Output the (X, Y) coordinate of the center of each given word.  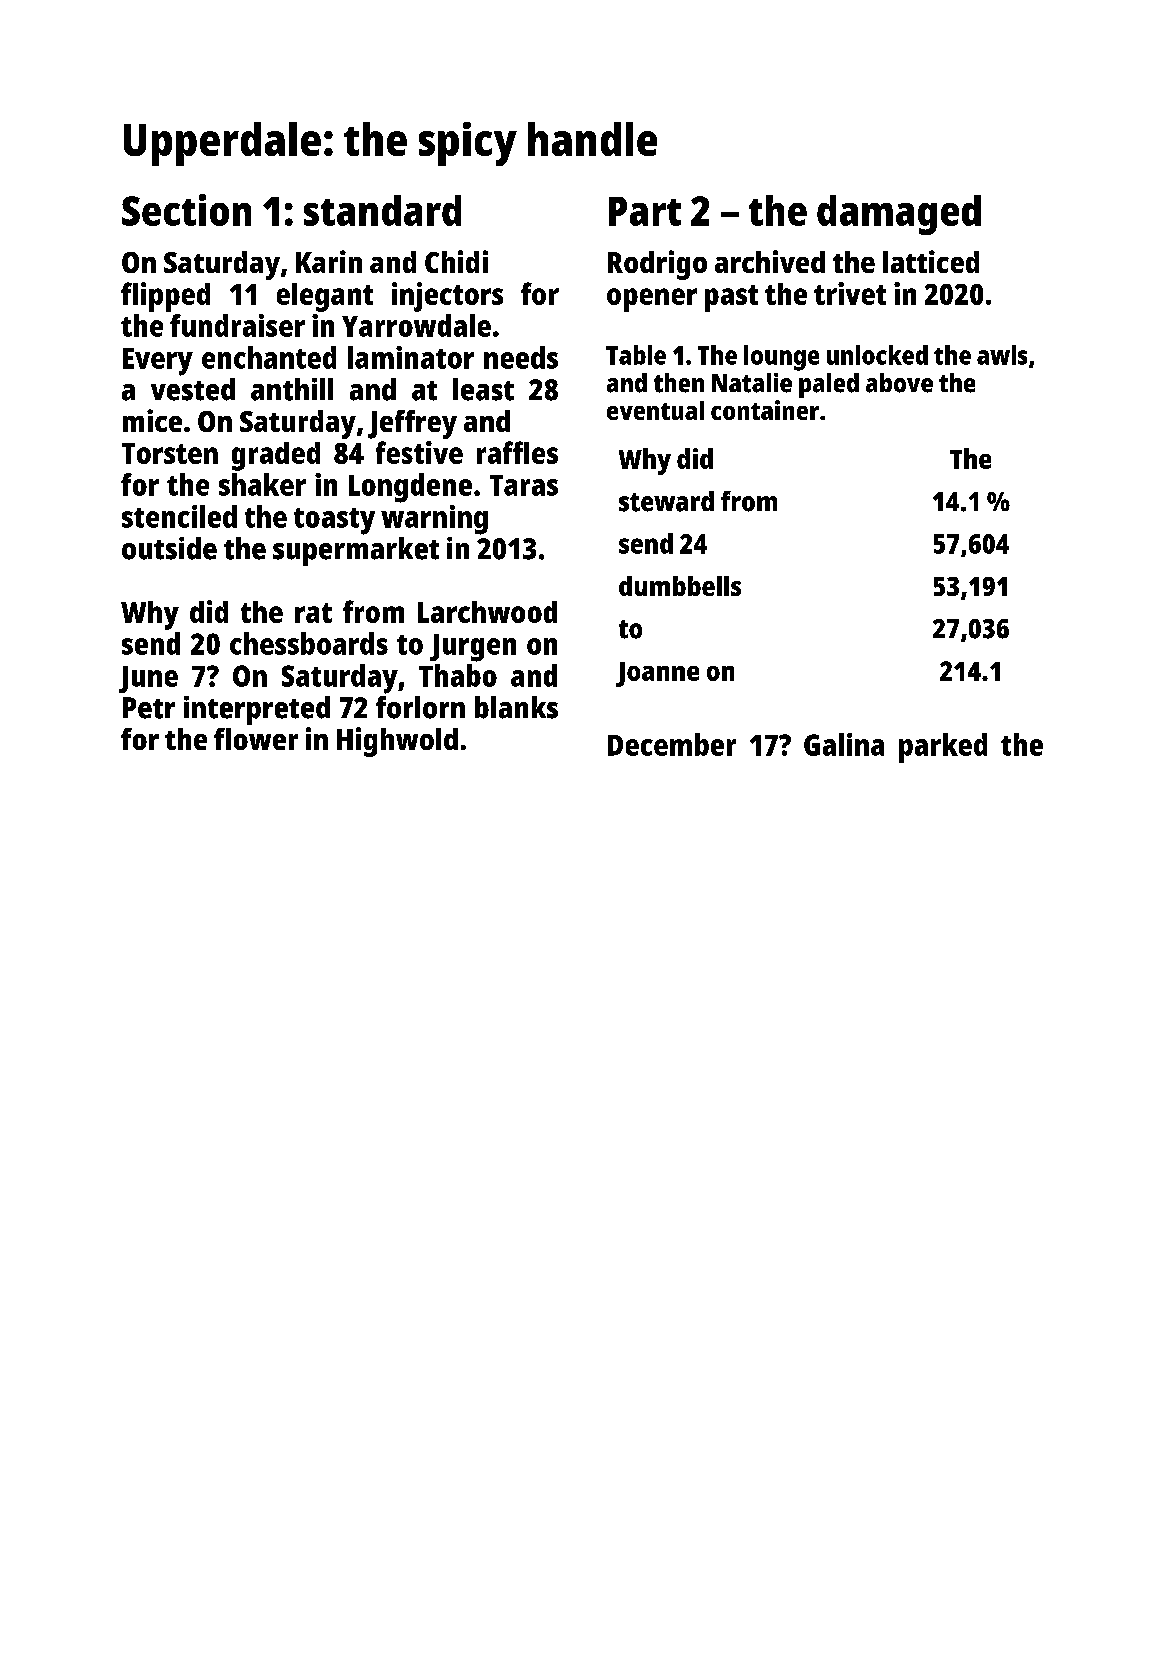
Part (645, 211)
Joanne (657, 674)
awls (1002, 355)
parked (943, 748)
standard (382, 210)
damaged (899, 215)
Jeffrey (412, 424)
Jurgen (473, 648)
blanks (516, 707)
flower (256, 739)
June (148, 679)
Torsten (170, 453)
